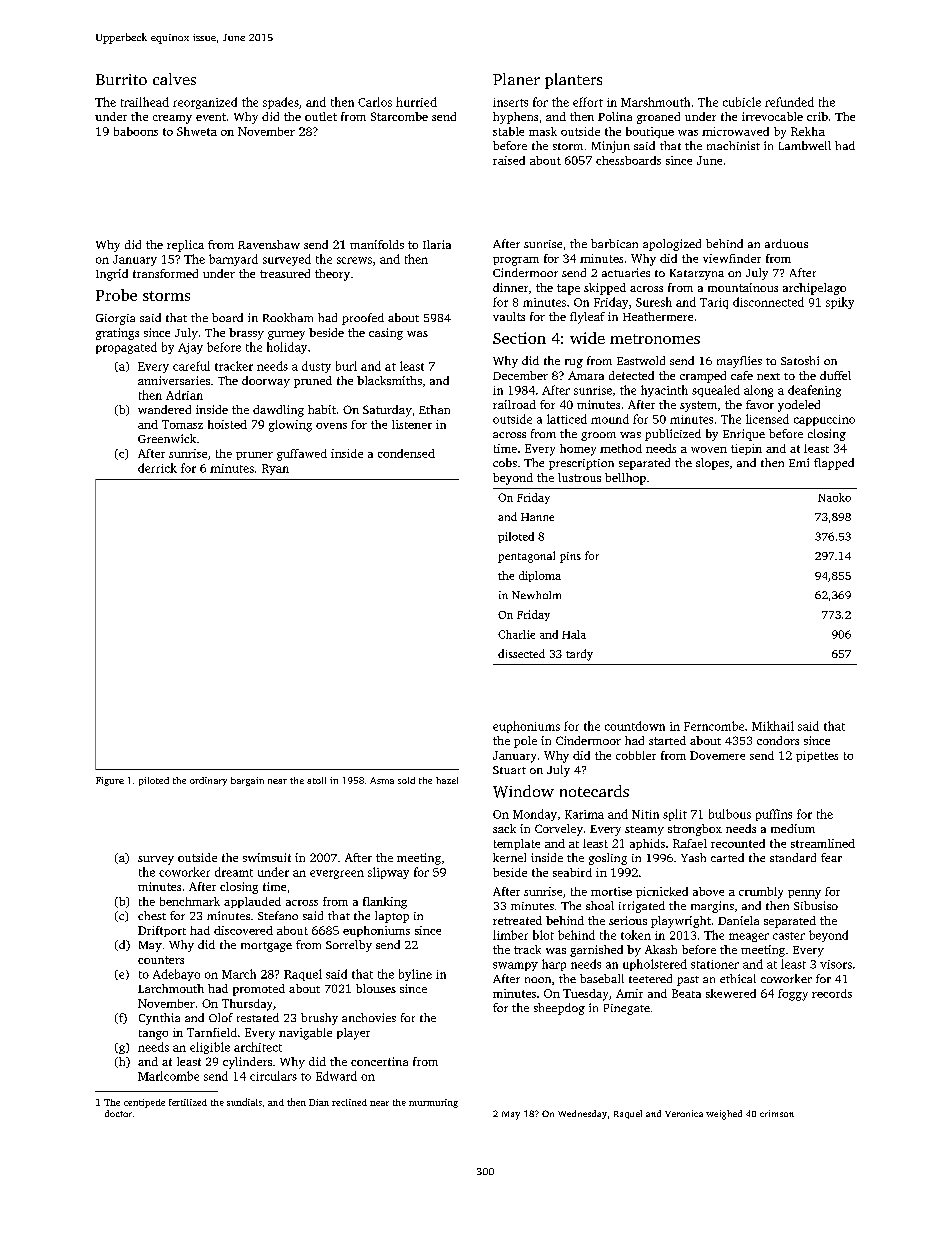 This page has height=1233, width=952. I want to click on seabird, so click(572, 872).
